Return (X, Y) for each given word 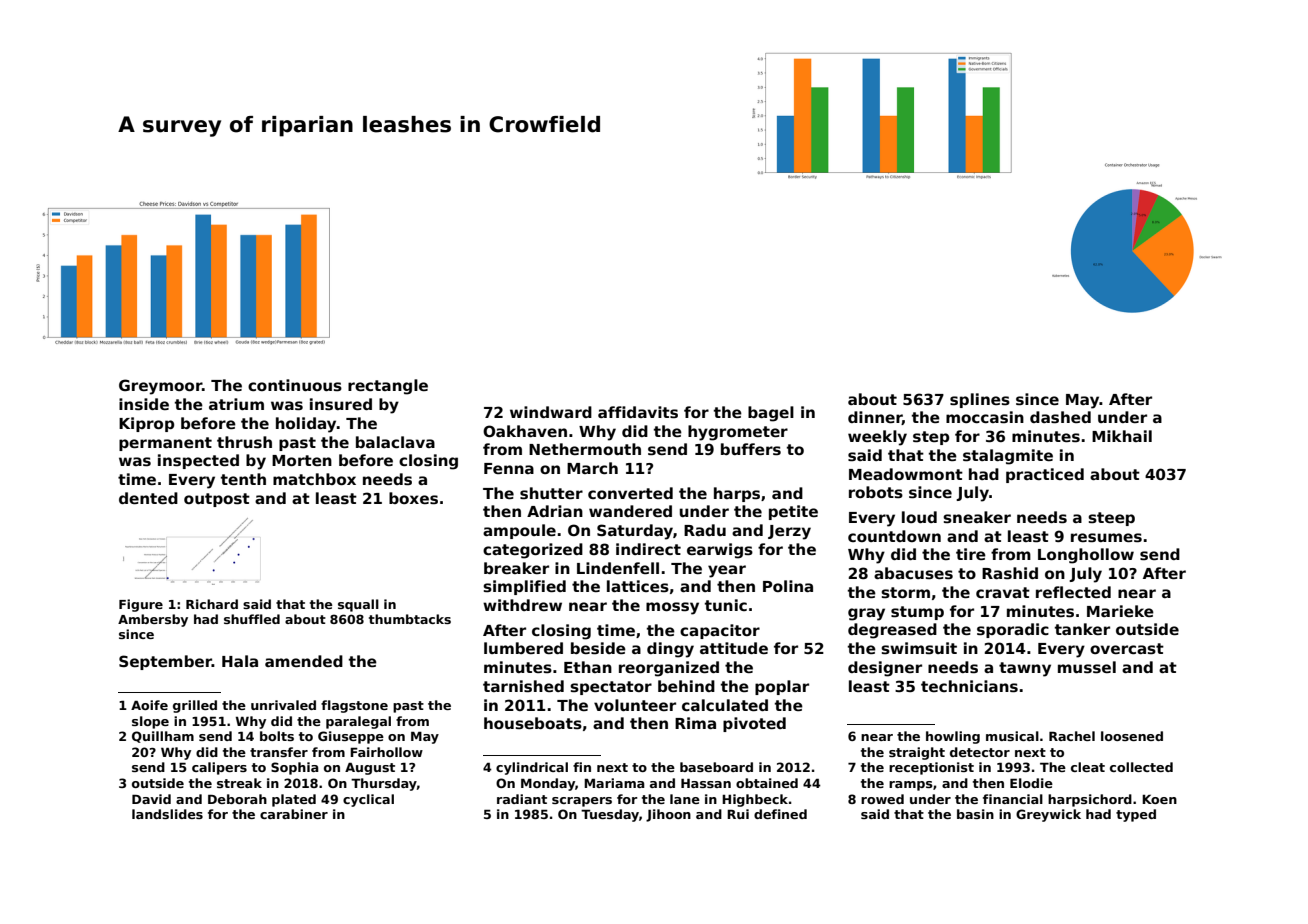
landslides (167, 814)
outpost (217, 500)
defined (780, 814)
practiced (1045, 475)
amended (304, 661)
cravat (1003, 592)
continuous (295, 385)
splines (980, 400)
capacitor (720, 631)
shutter (551, 493)
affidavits (638, 412)
